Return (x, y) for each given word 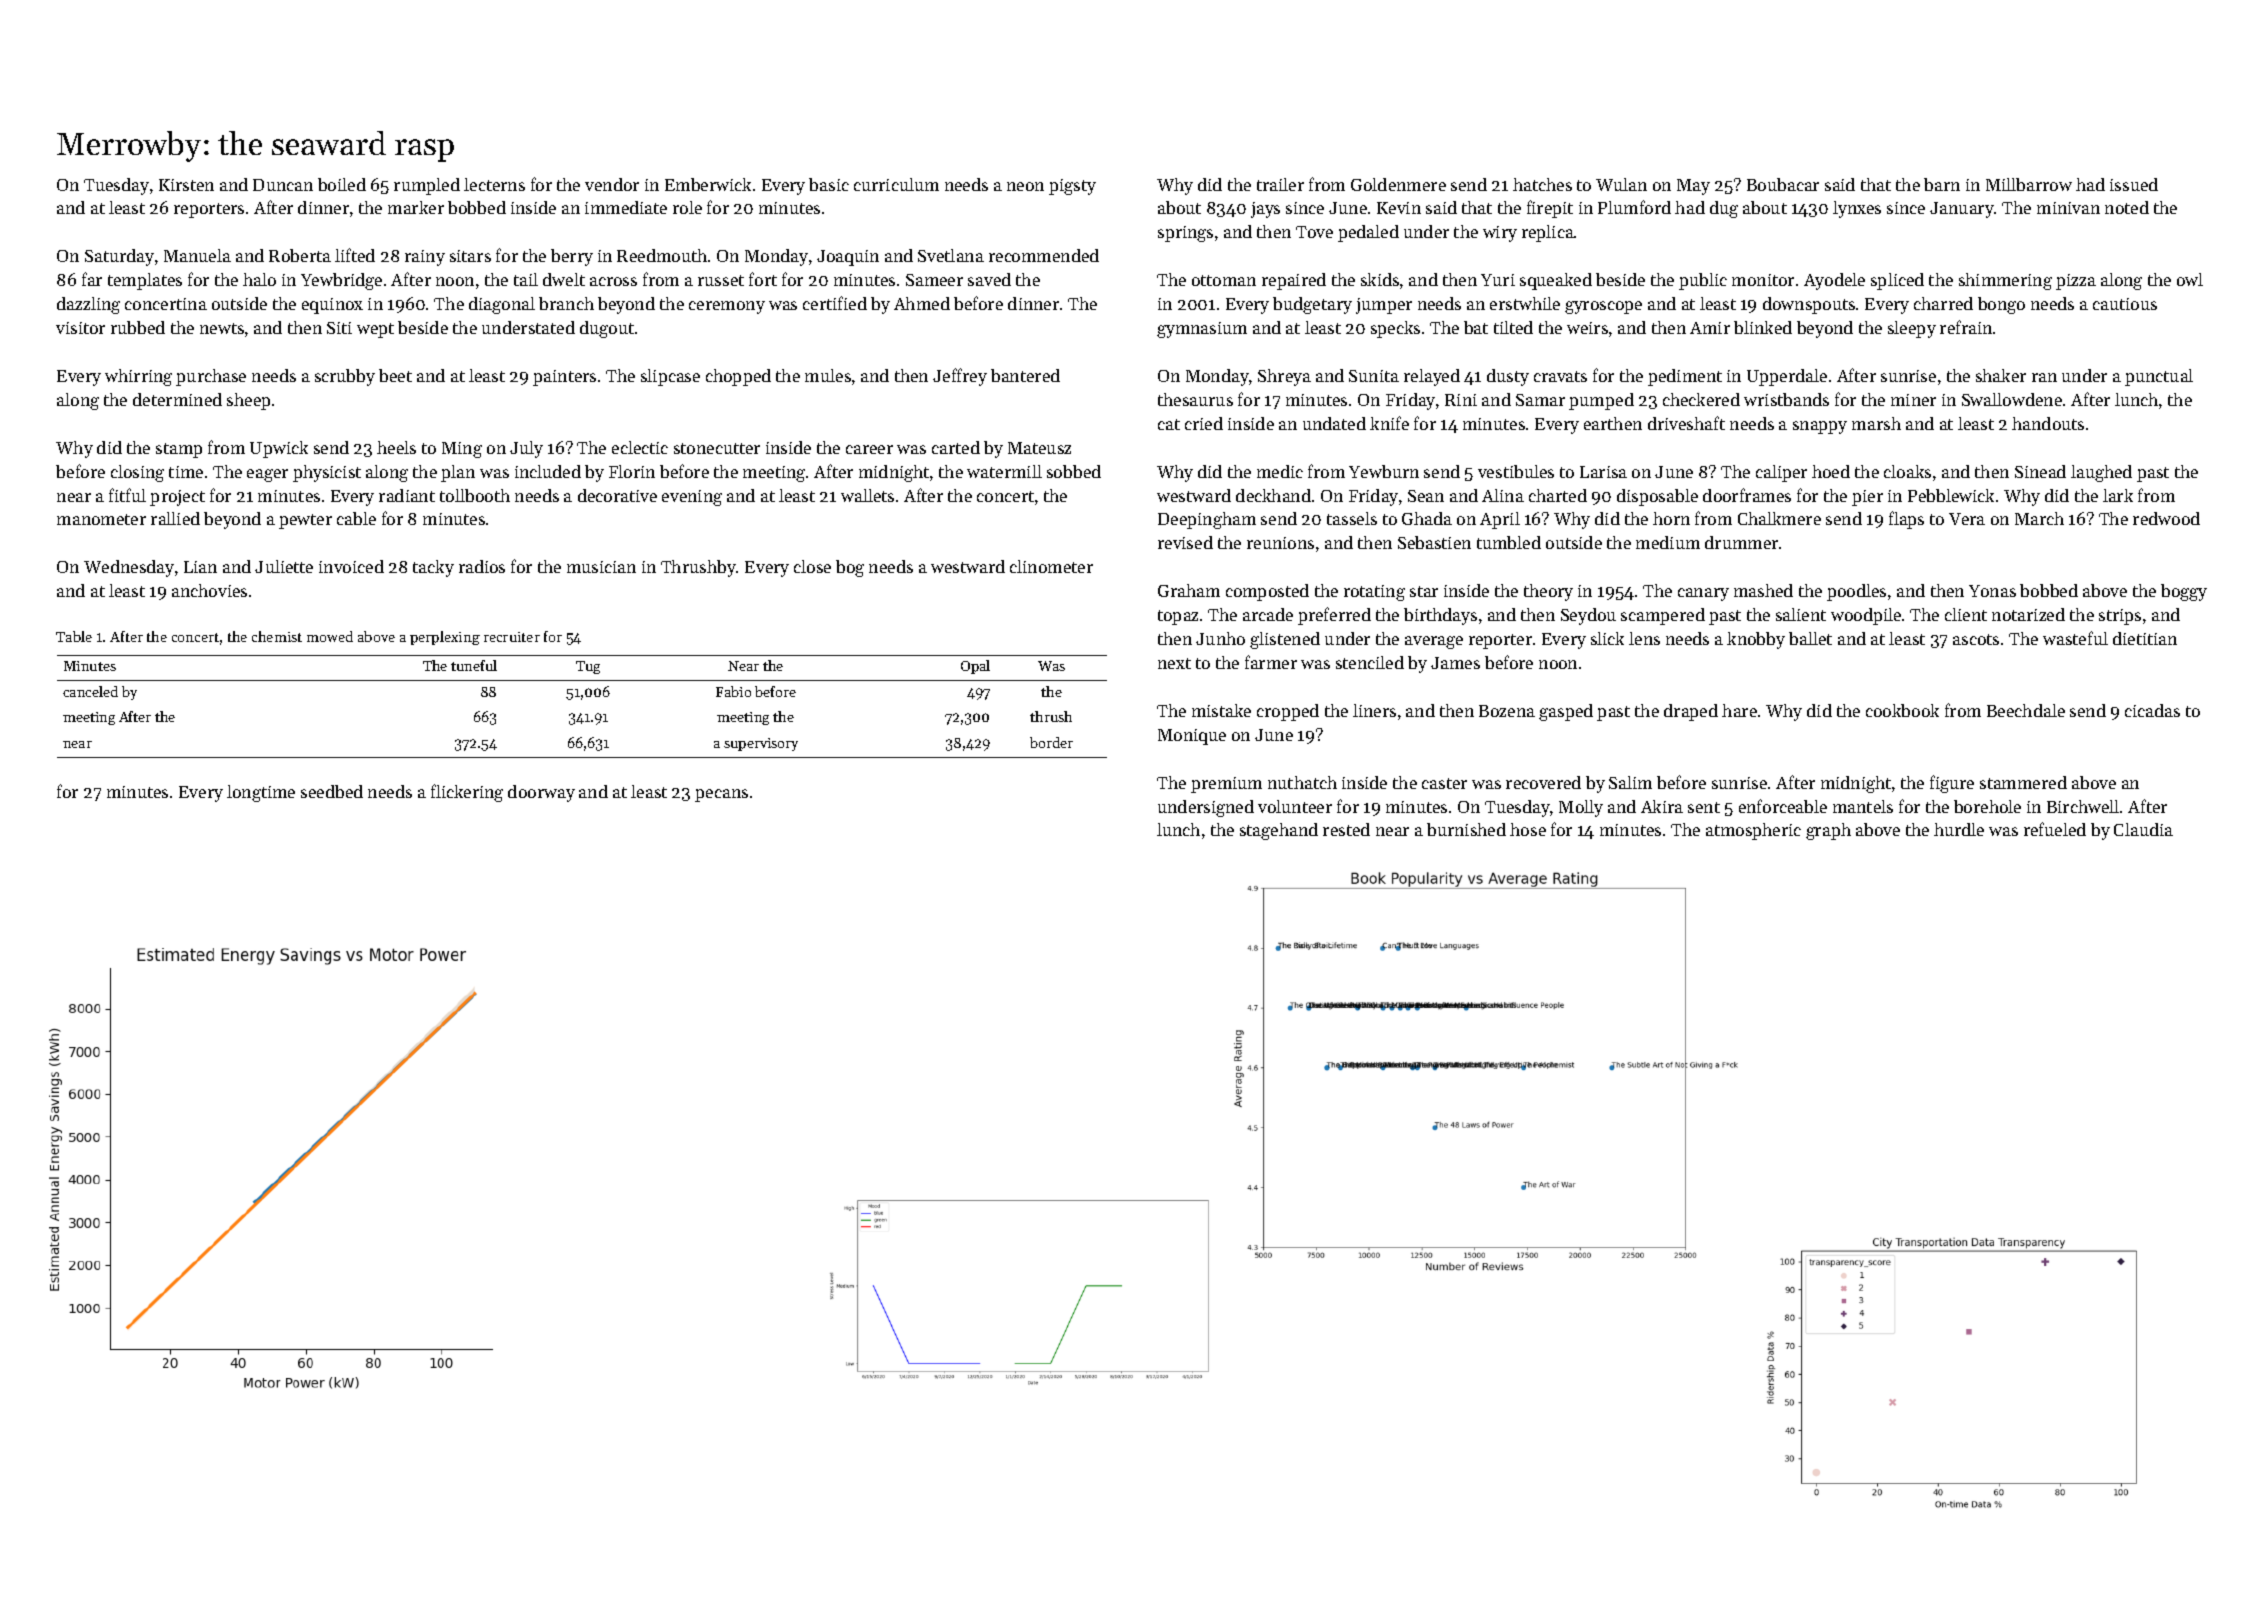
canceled (90, 691)
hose (1528, 829)
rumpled (427, 186)
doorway (541, 793)
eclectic (640, 447)
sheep (248, 401)
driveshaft (1686, 423)
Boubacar (1783, 184)
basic (829, 184)
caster (1444, 783)
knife (1389, 423)
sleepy (1912, 329)
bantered (1025, 375)
